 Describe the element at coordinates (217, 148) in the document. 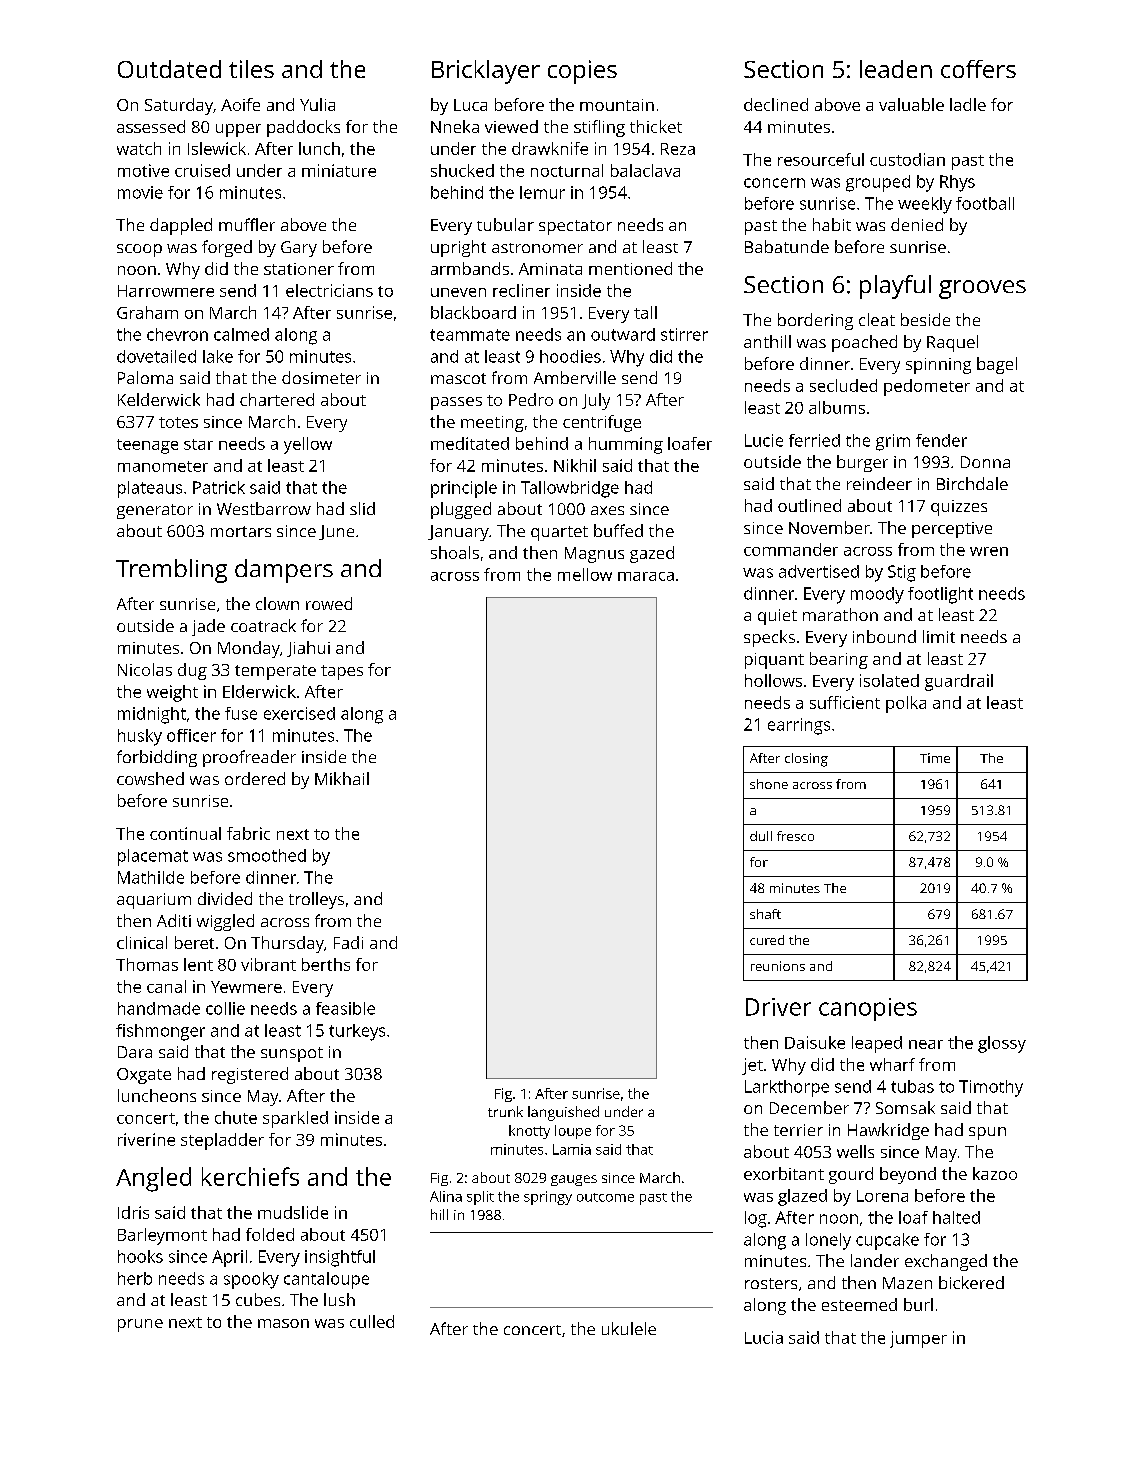

I see `Islewick` at that location.
